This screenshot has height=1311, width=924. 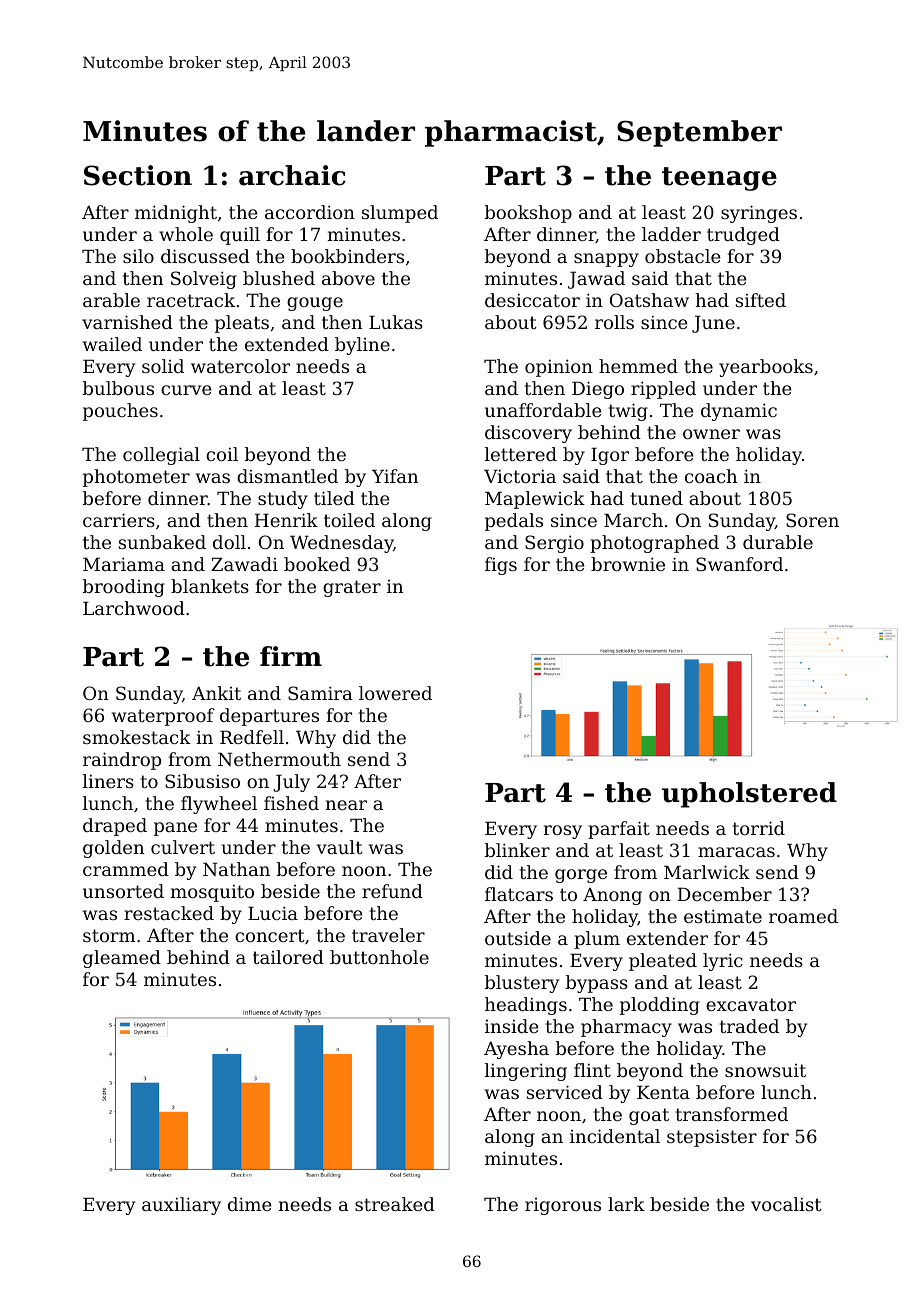 I want to click on Yifan, so click(x=395, y=476).
